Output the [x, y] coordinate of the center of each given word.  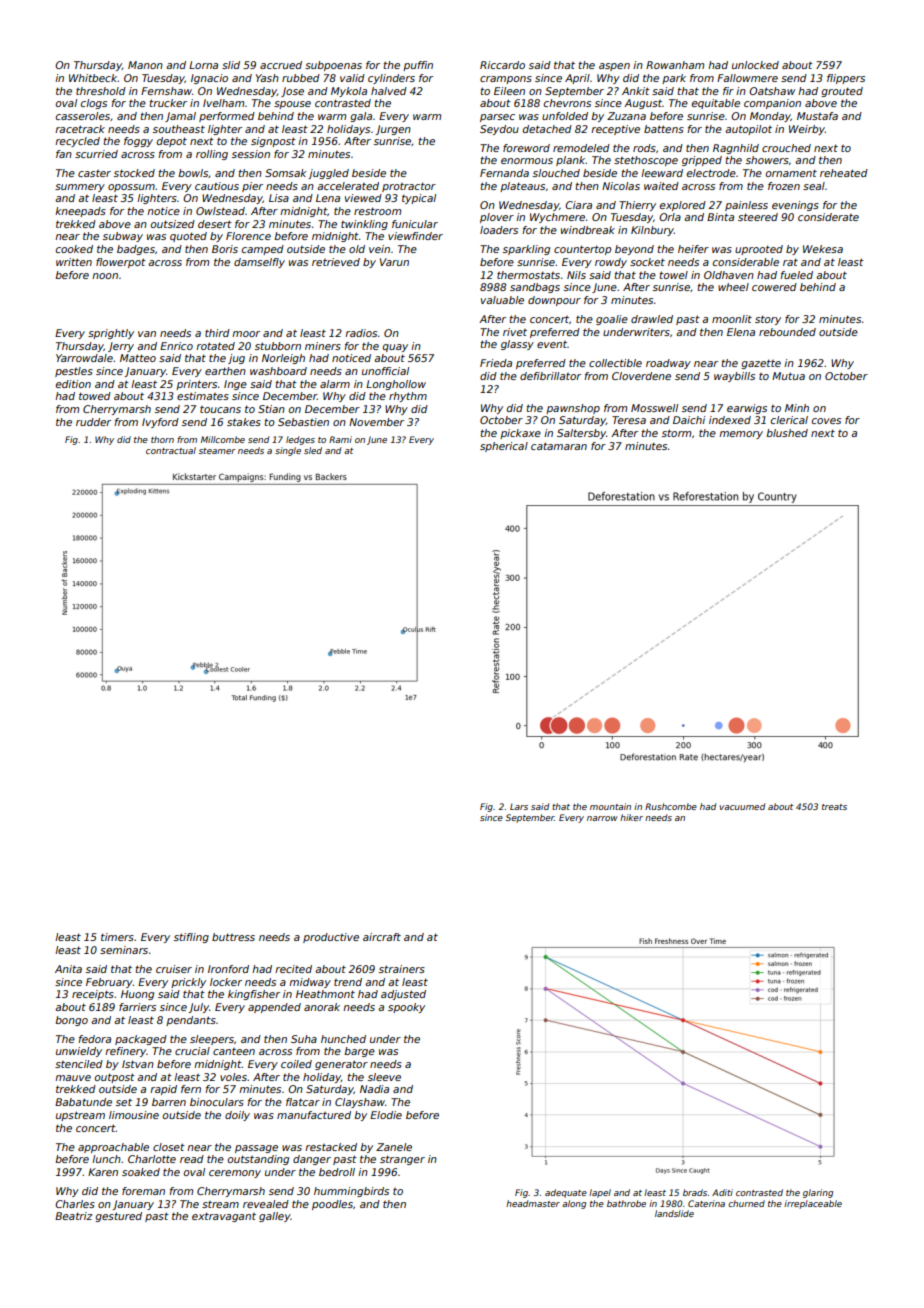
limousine [134, 1115]
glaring [818, 1193]
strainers [402, 969]
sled [313, 450]
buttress [233, 937]
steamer [217, 451]
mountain [610, 806]
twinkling [364, 225]
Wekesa [823, 249]
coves [826, 421]
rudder [93, 422]
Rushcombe [671, 806]
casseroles [83, 116]
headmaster [533, 1203]
